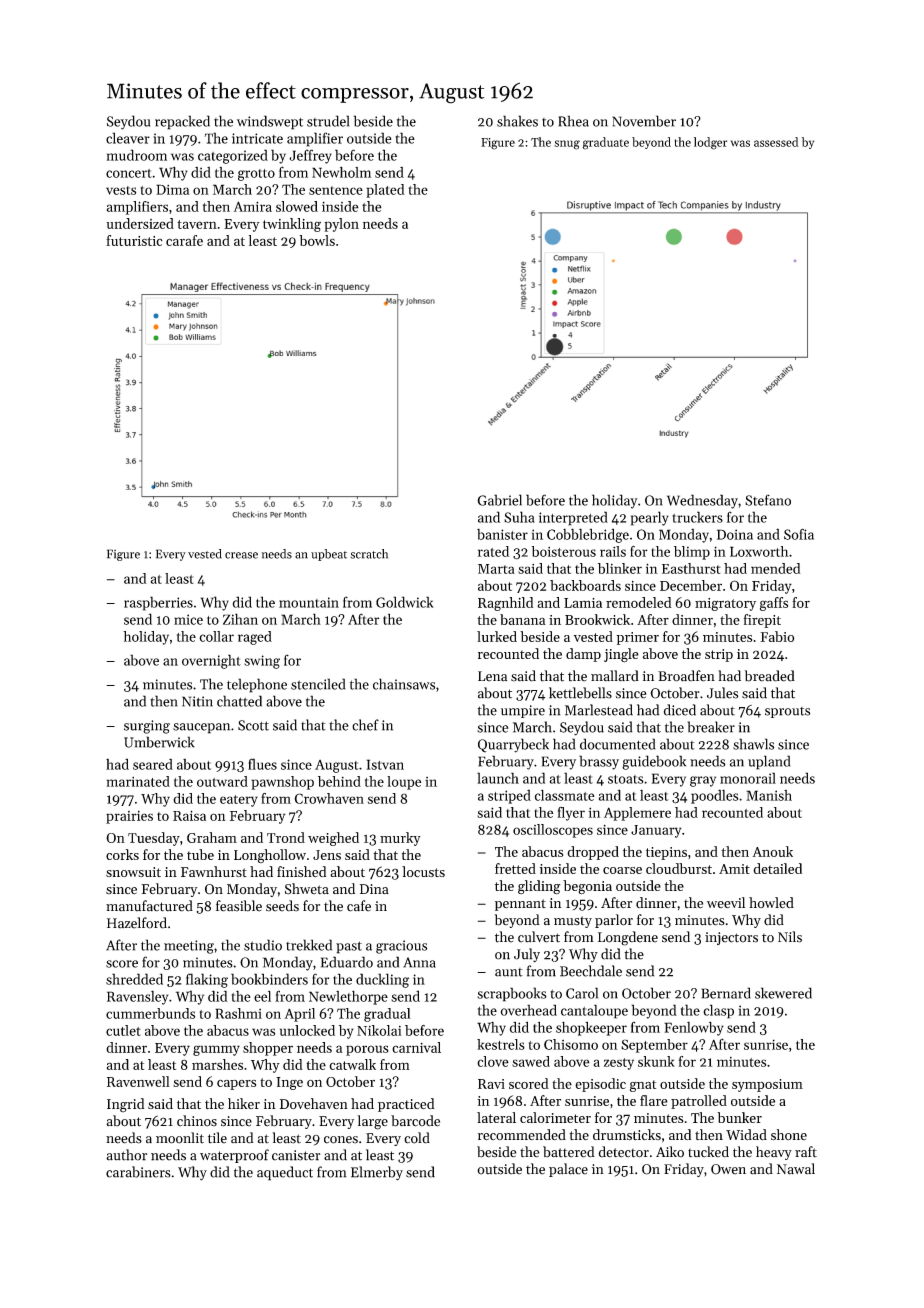 The image size is (924, 1308). I want to click on kestrels, so click(501, 1044).
